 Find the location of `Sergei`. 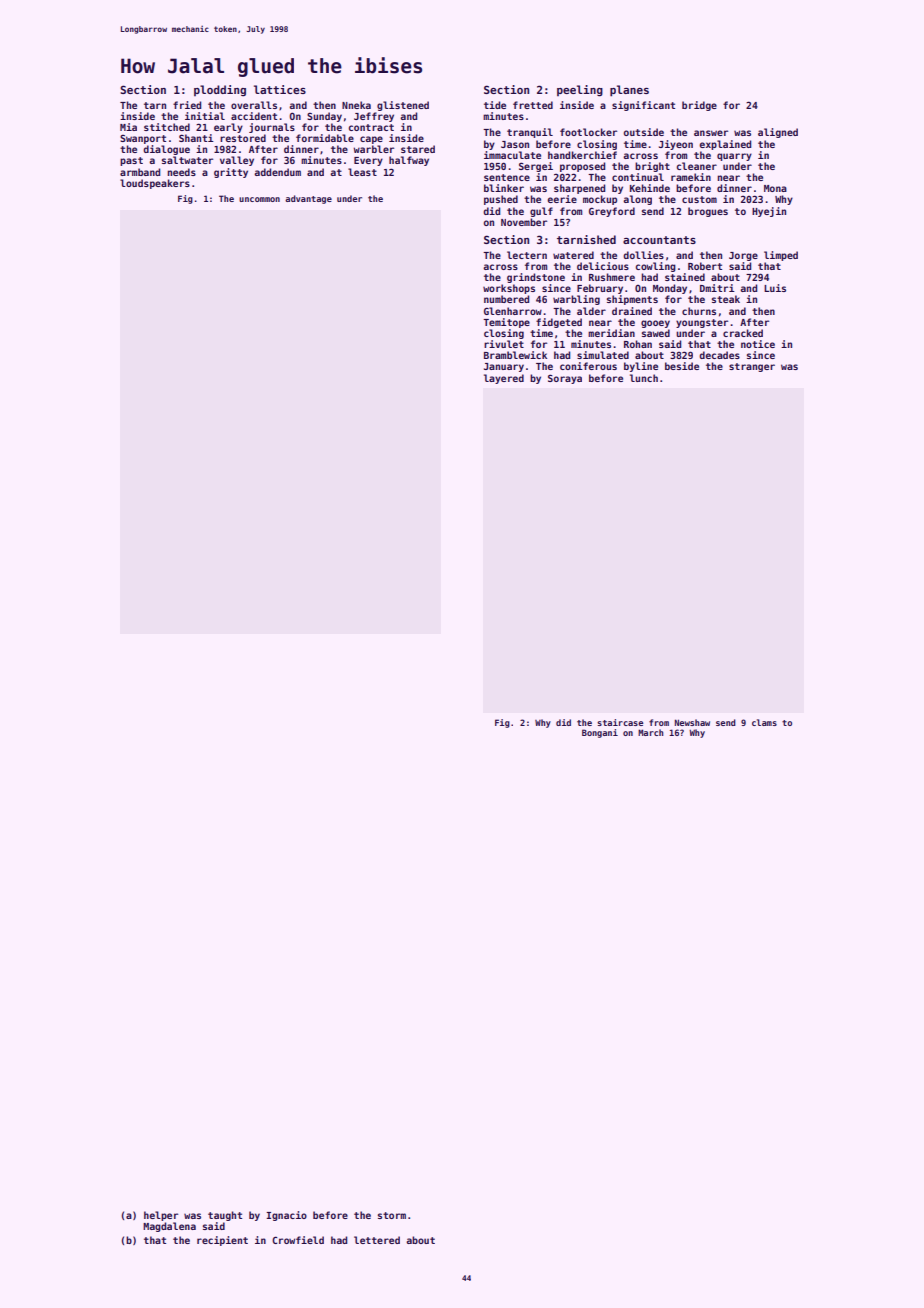

Sergei is located at coordinates (536, 167).
